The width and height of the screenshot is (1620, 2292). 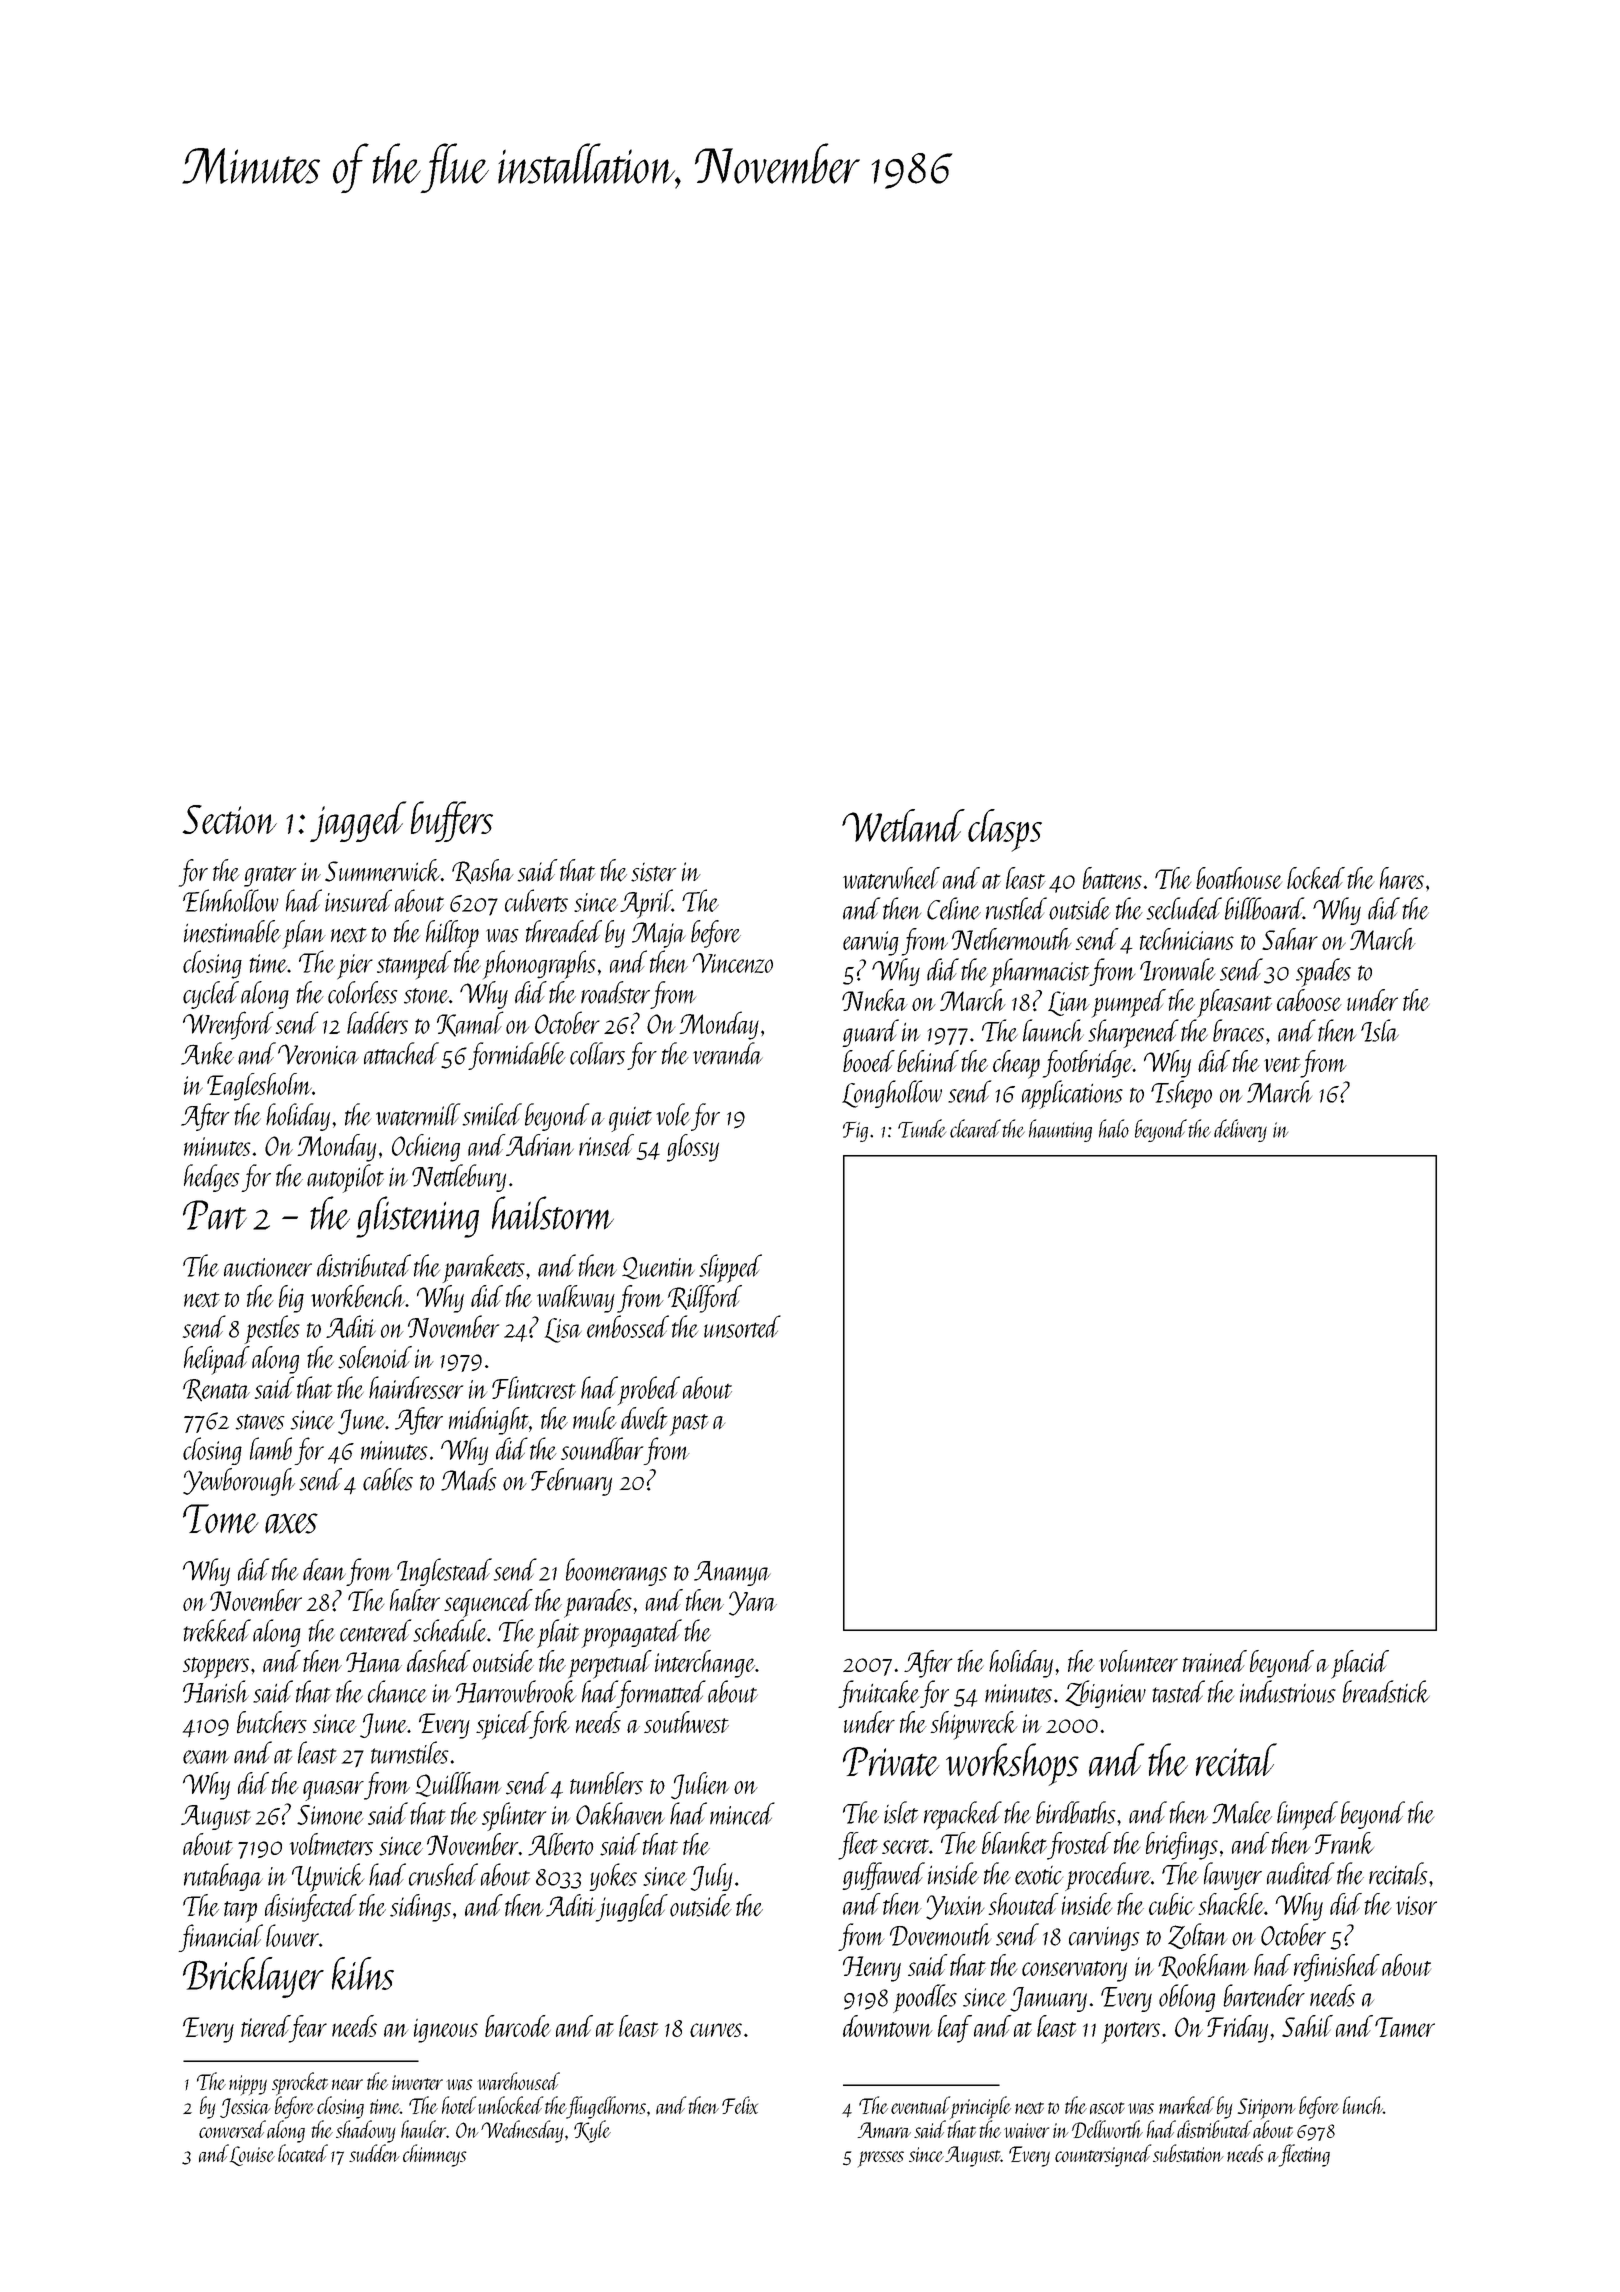 I want to click on cycled, so click(x=211, y=995).
